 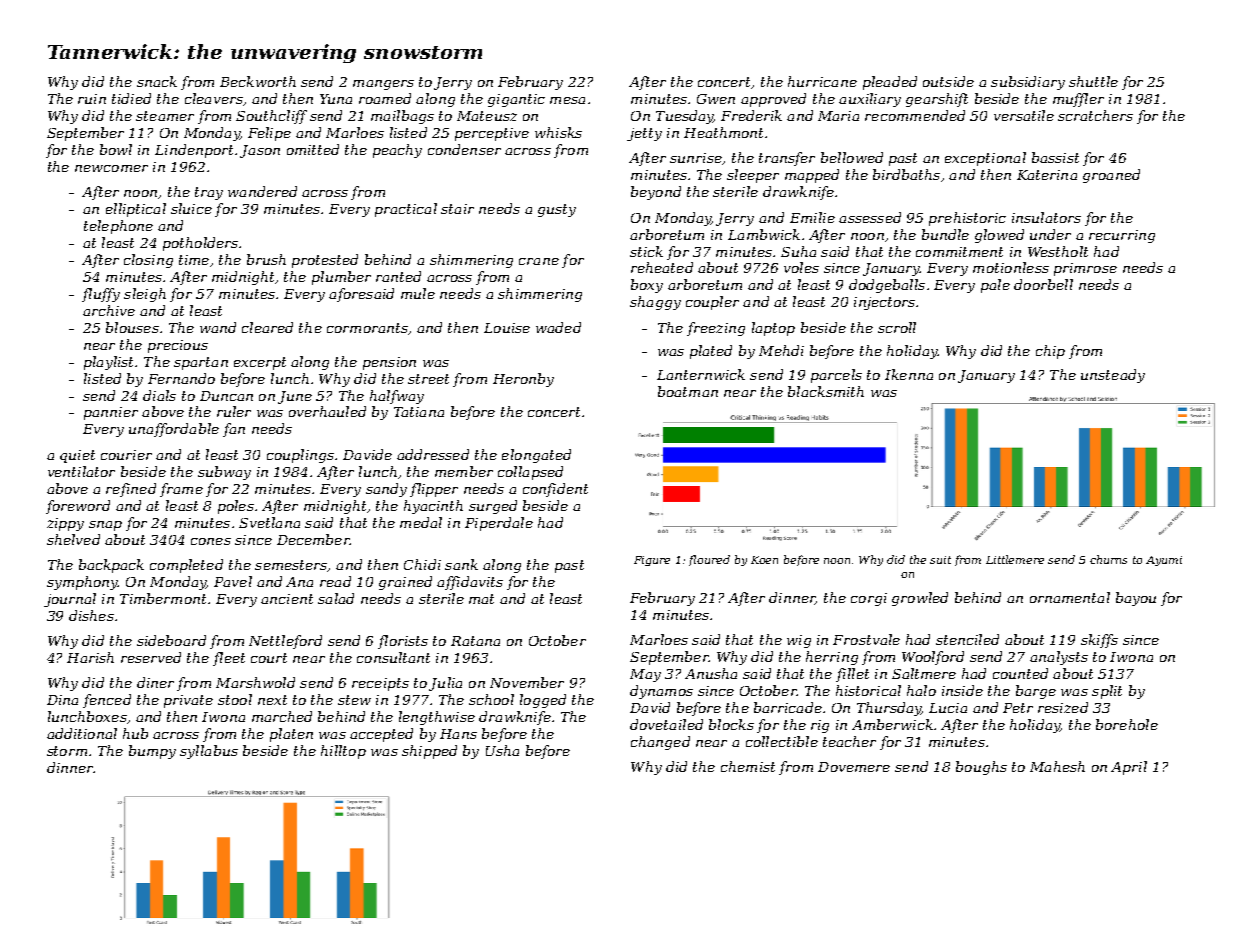 What do you see at coordinates (82, 733) in the page?
I see `additional` at bounding box center [82, 733].
